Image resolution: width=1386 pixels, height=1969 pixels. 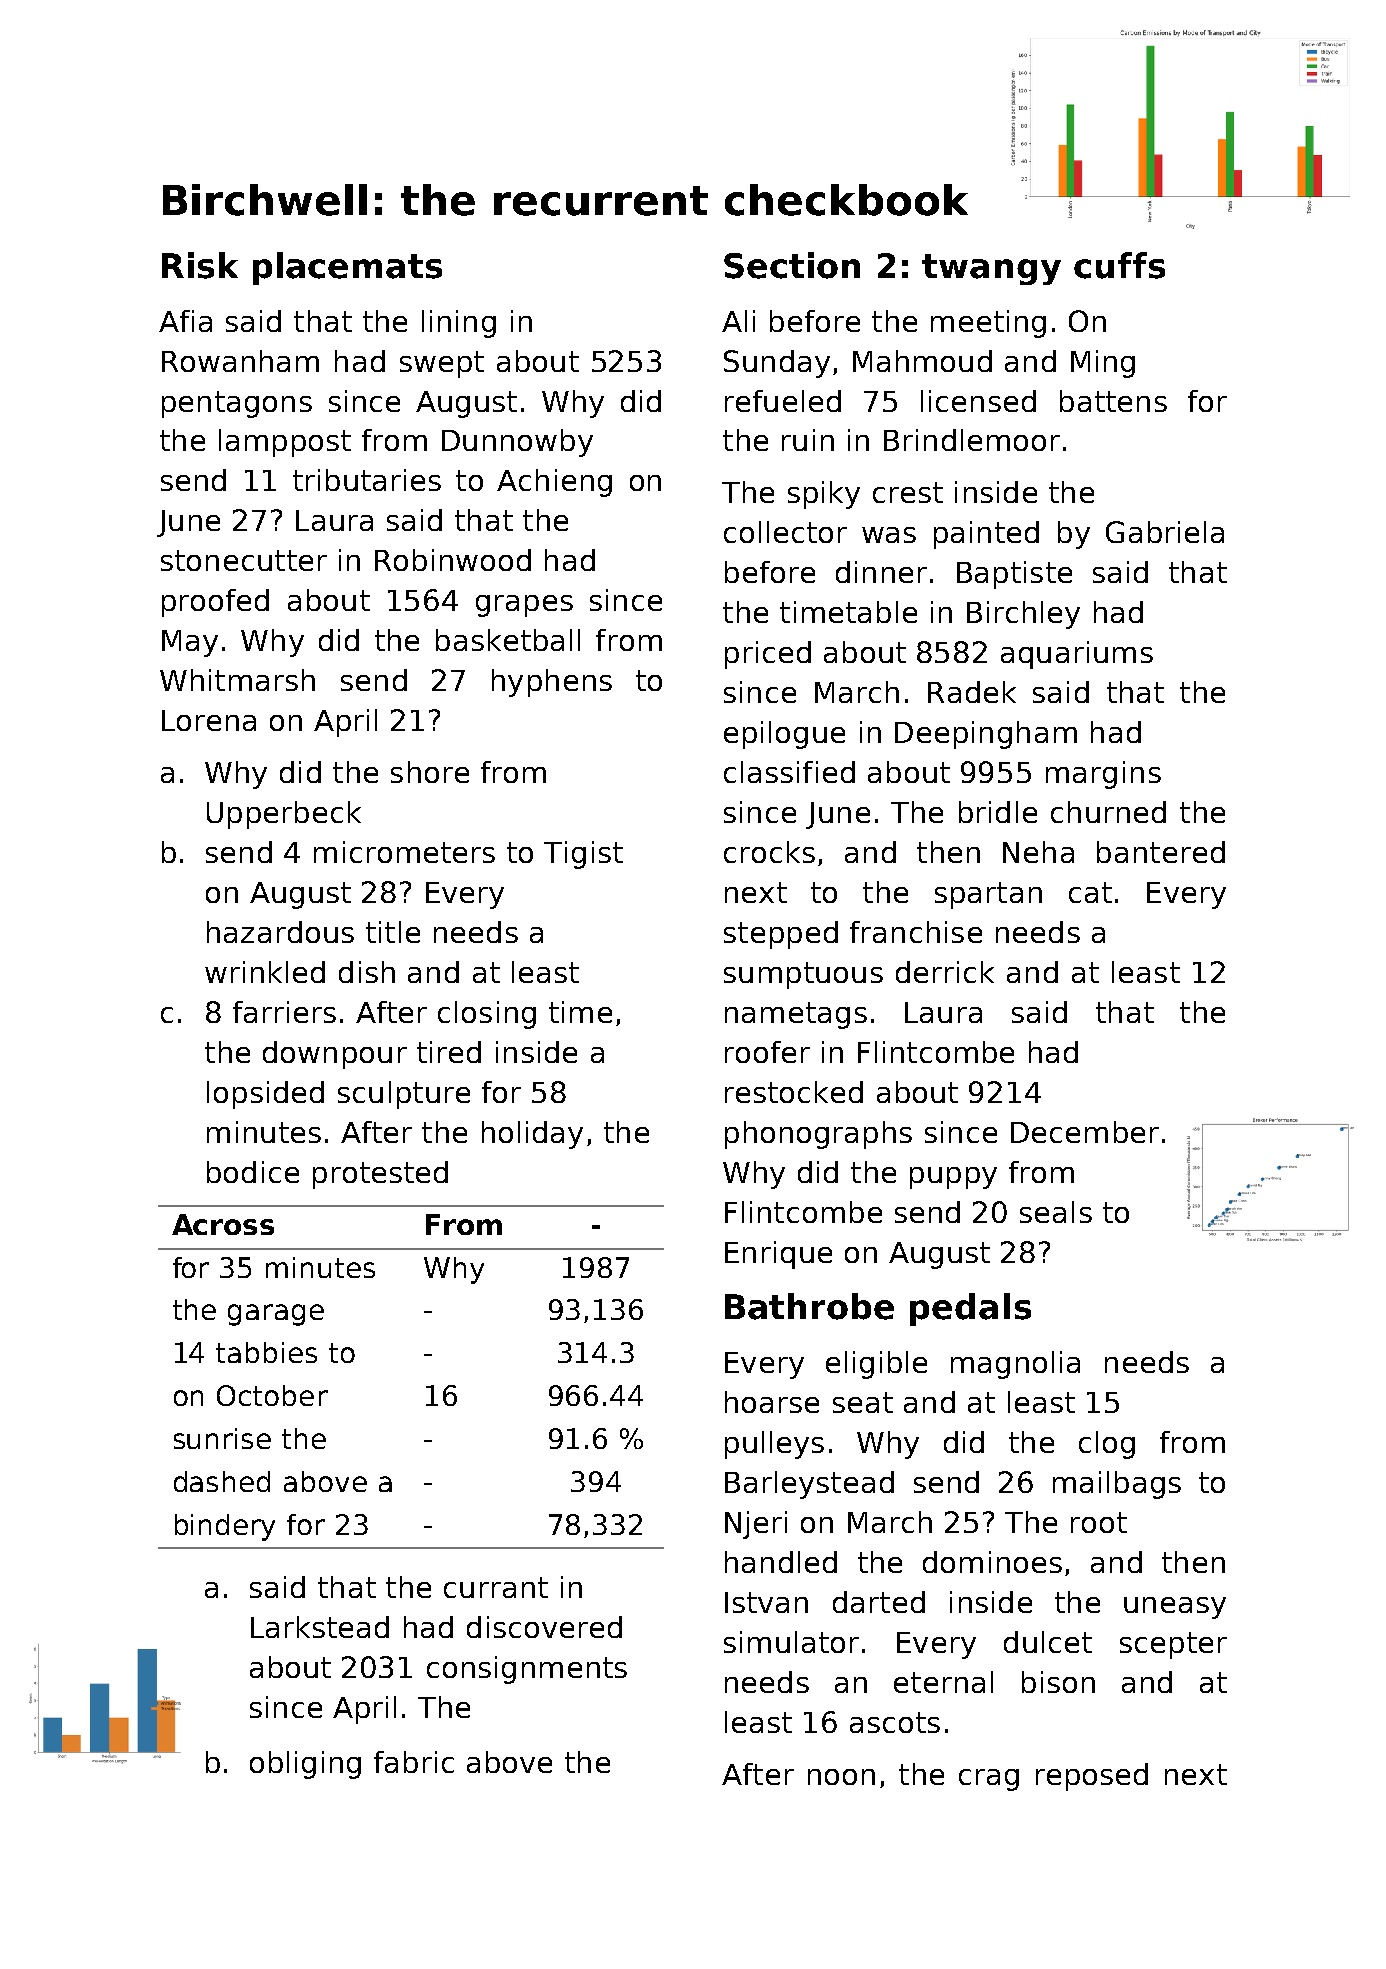 What do you see at coordinates (972, 692) in the screenshot?
I see `Radek` at bounding box center [972, 692].
